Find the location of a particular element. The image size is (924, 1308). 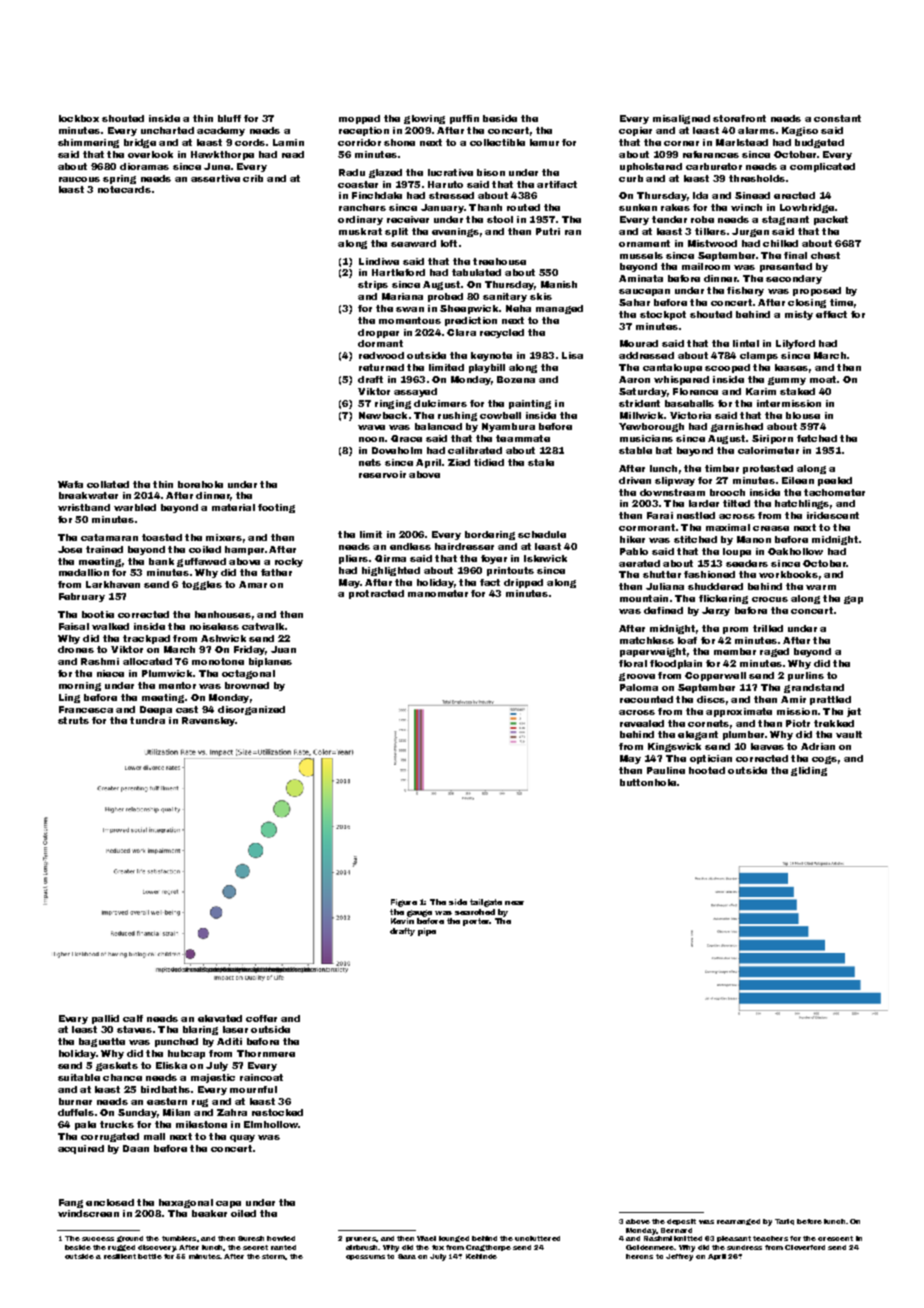

notecards is located at coordinates (124, 189).
